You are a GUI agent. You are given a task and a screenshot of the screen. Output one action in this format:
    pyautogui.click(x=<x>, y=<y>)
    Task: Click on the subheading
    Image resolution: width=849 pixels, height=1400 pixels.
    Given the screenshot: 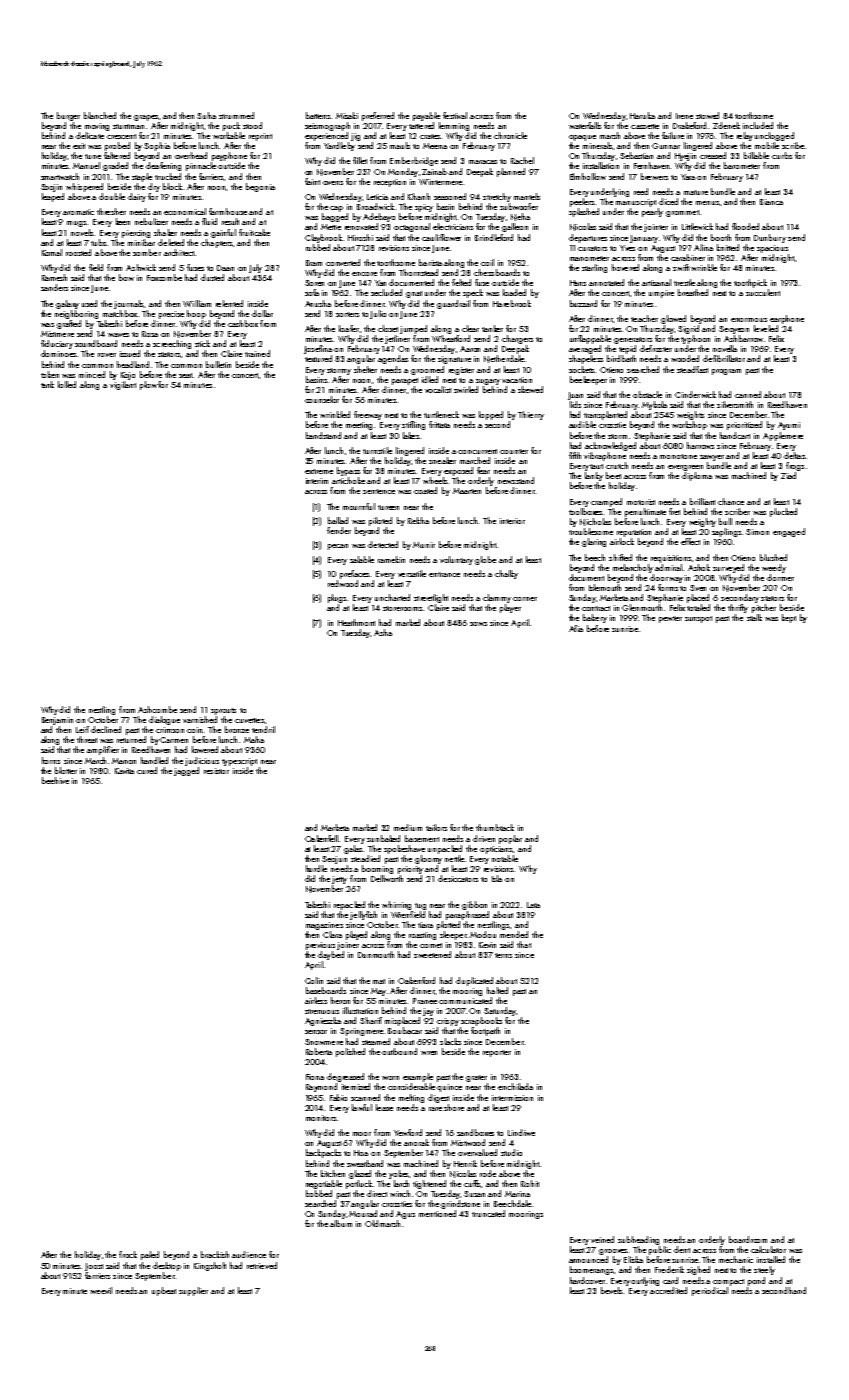 What is the action you would take?
    pyautogui.click(x=638, y=1240)
